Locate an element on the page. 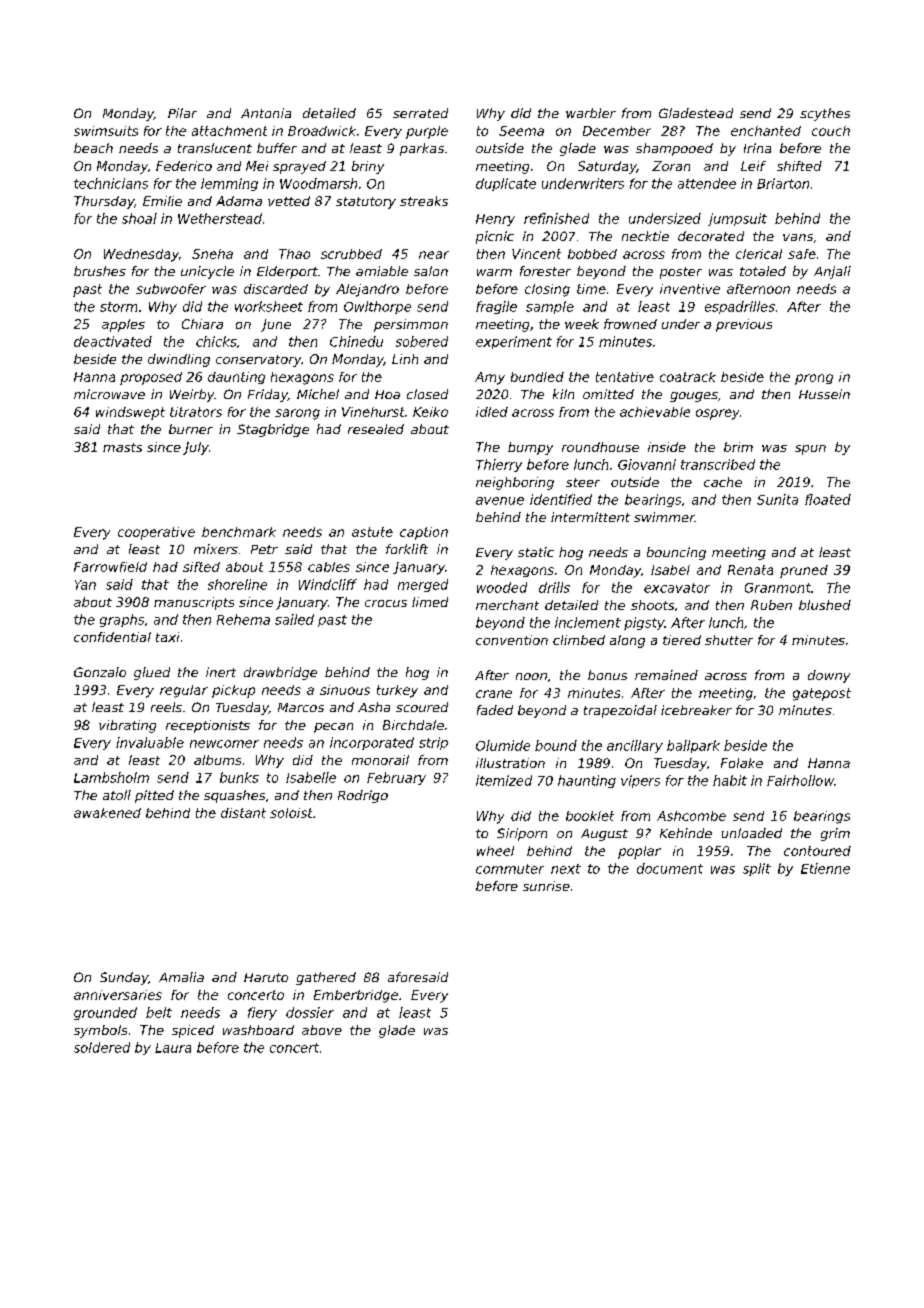  Emberbridge is located at coordinates (356, 996).
